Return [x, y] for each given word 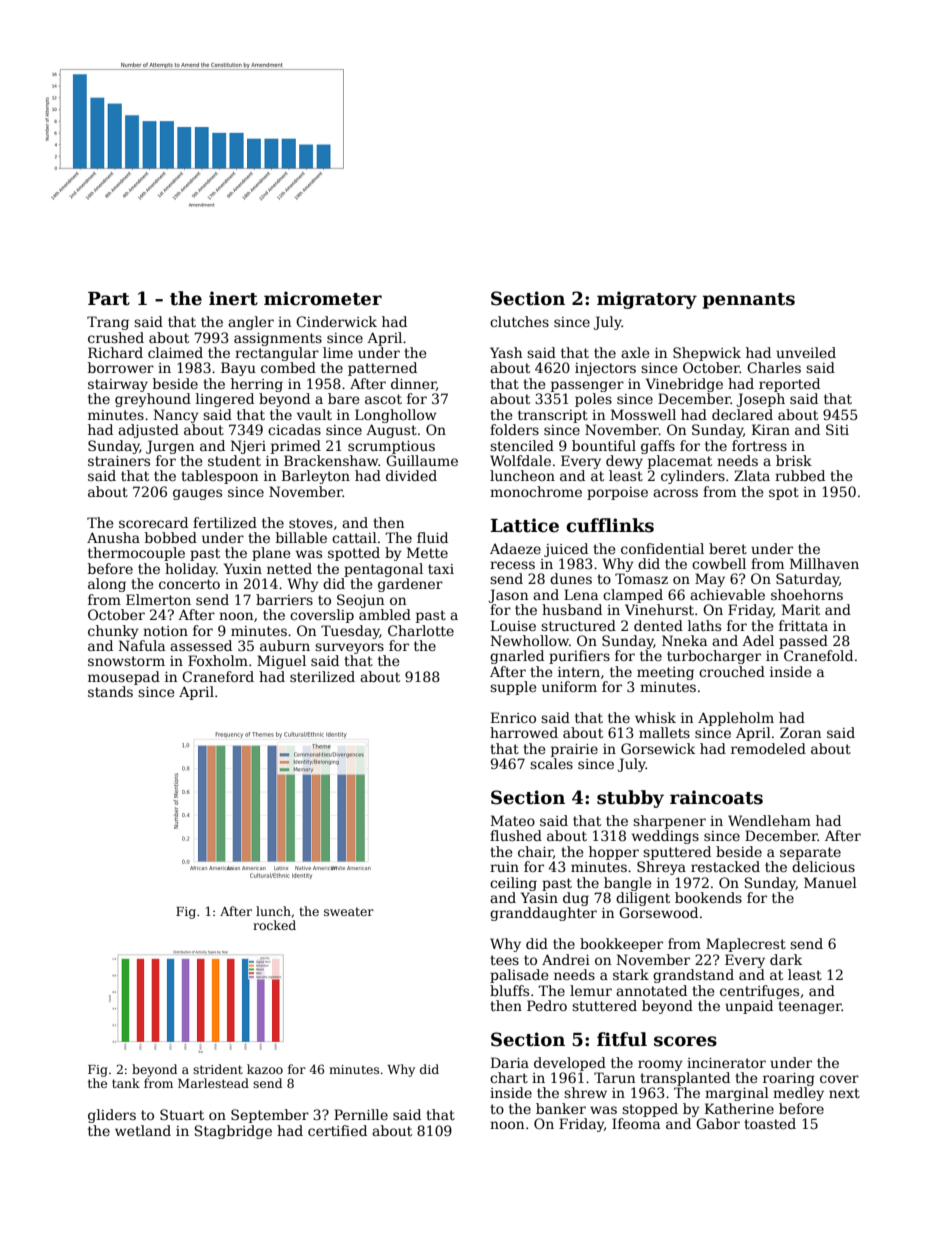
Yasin [539, 897]
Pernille [361, 1114]
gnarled [517, 657]
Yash [506, 352]
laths [704, 625]
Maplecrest [746, 945]
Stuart [182, 1114]
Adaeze [515, 548]
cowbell [719, 563]
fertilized [225, 522]
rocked [274, 925]
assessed [201, 645]
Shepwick [707, 354]
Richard [115, 352]
